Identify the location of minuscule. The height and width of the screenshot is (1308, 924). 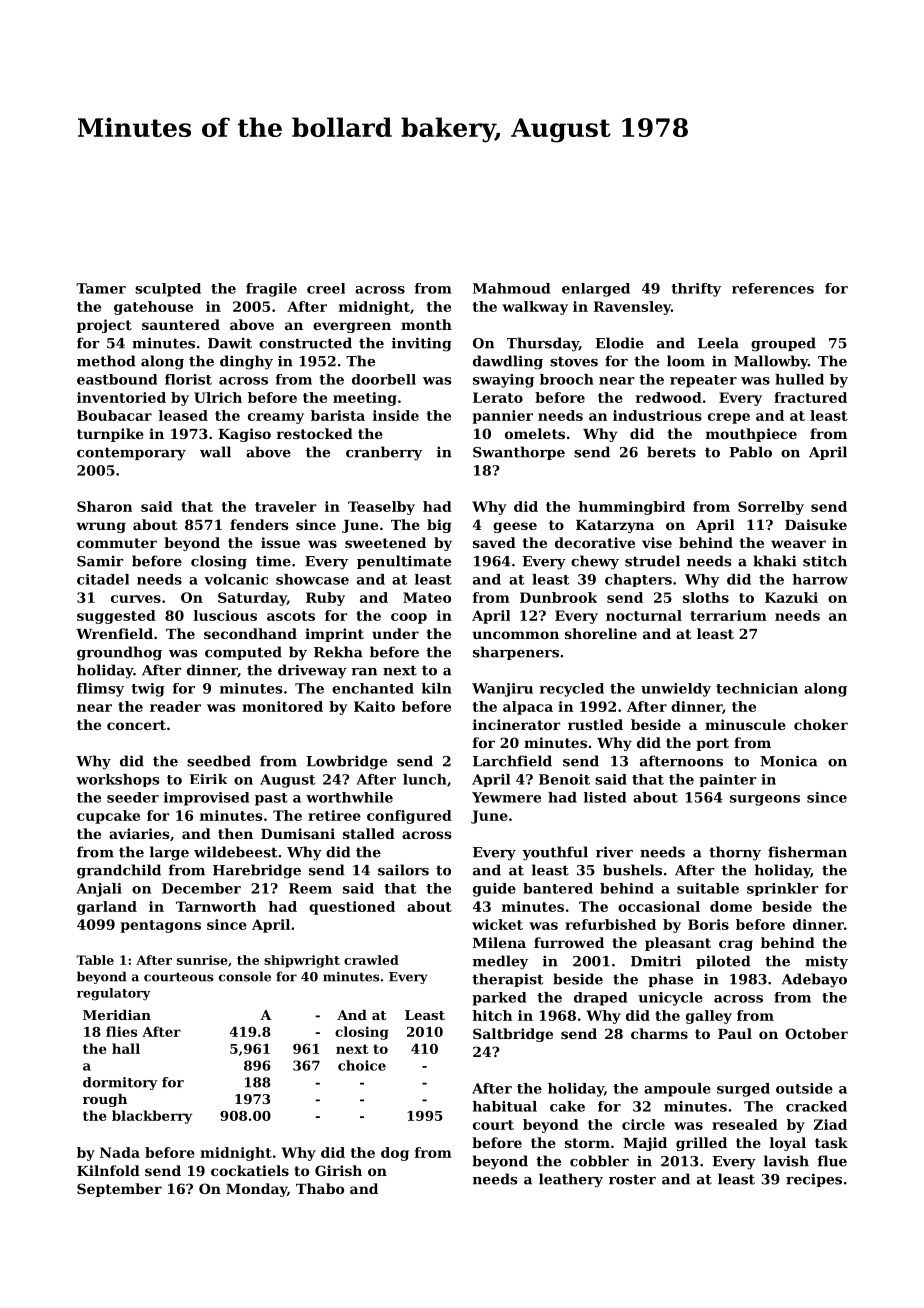
(745, 724).
